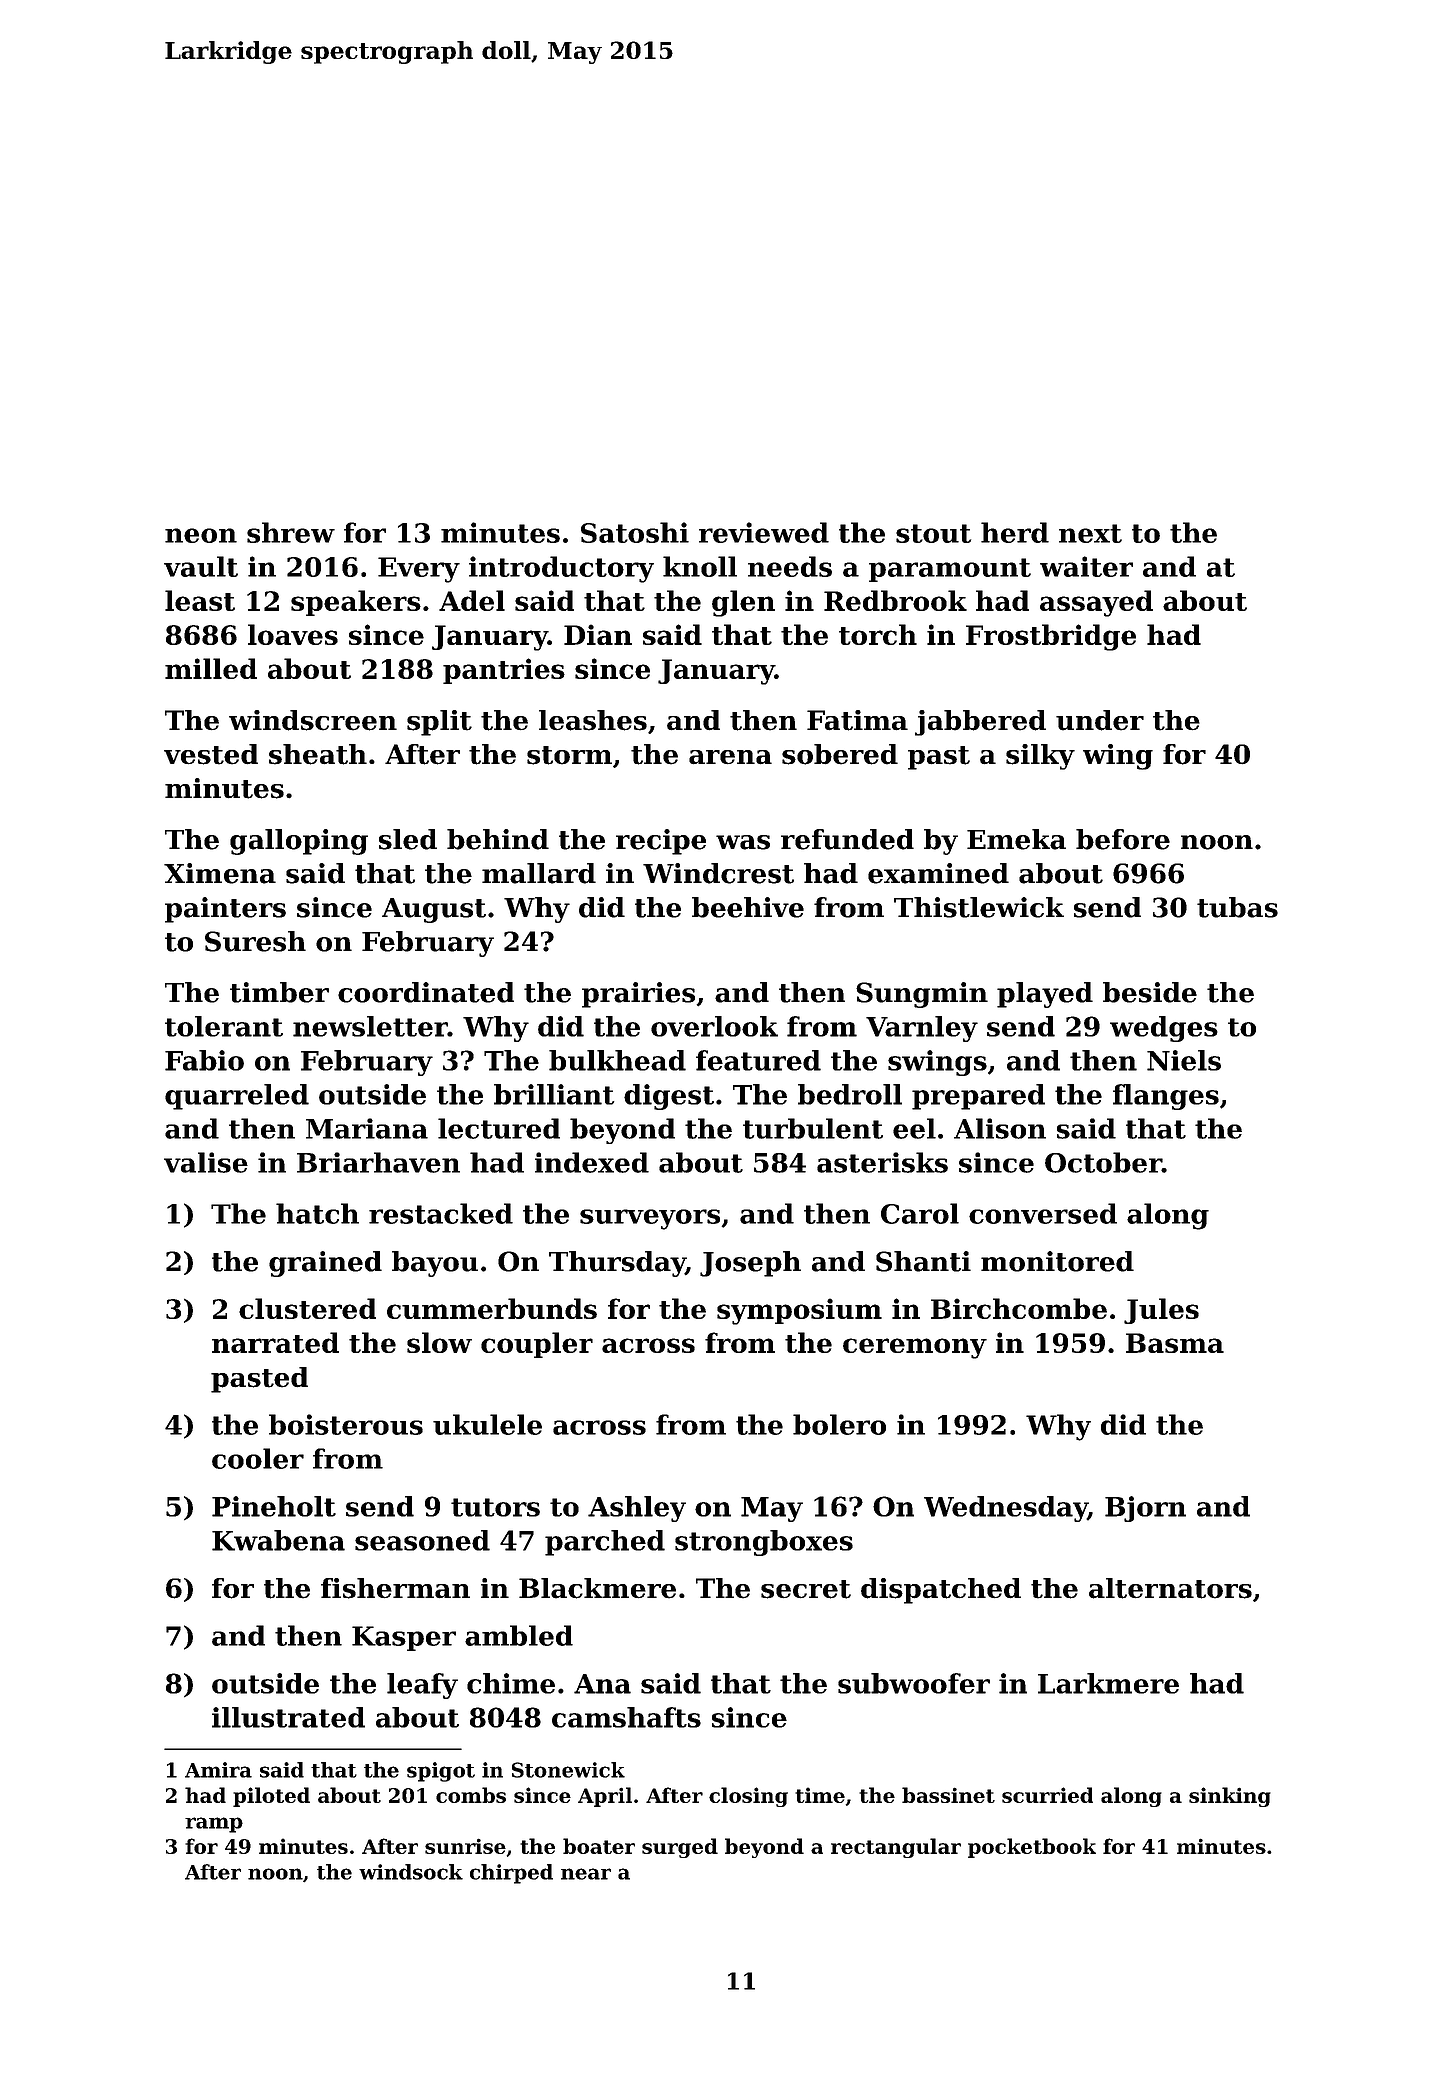  I want to click on Birchcombe, so click(1019, 1308).
